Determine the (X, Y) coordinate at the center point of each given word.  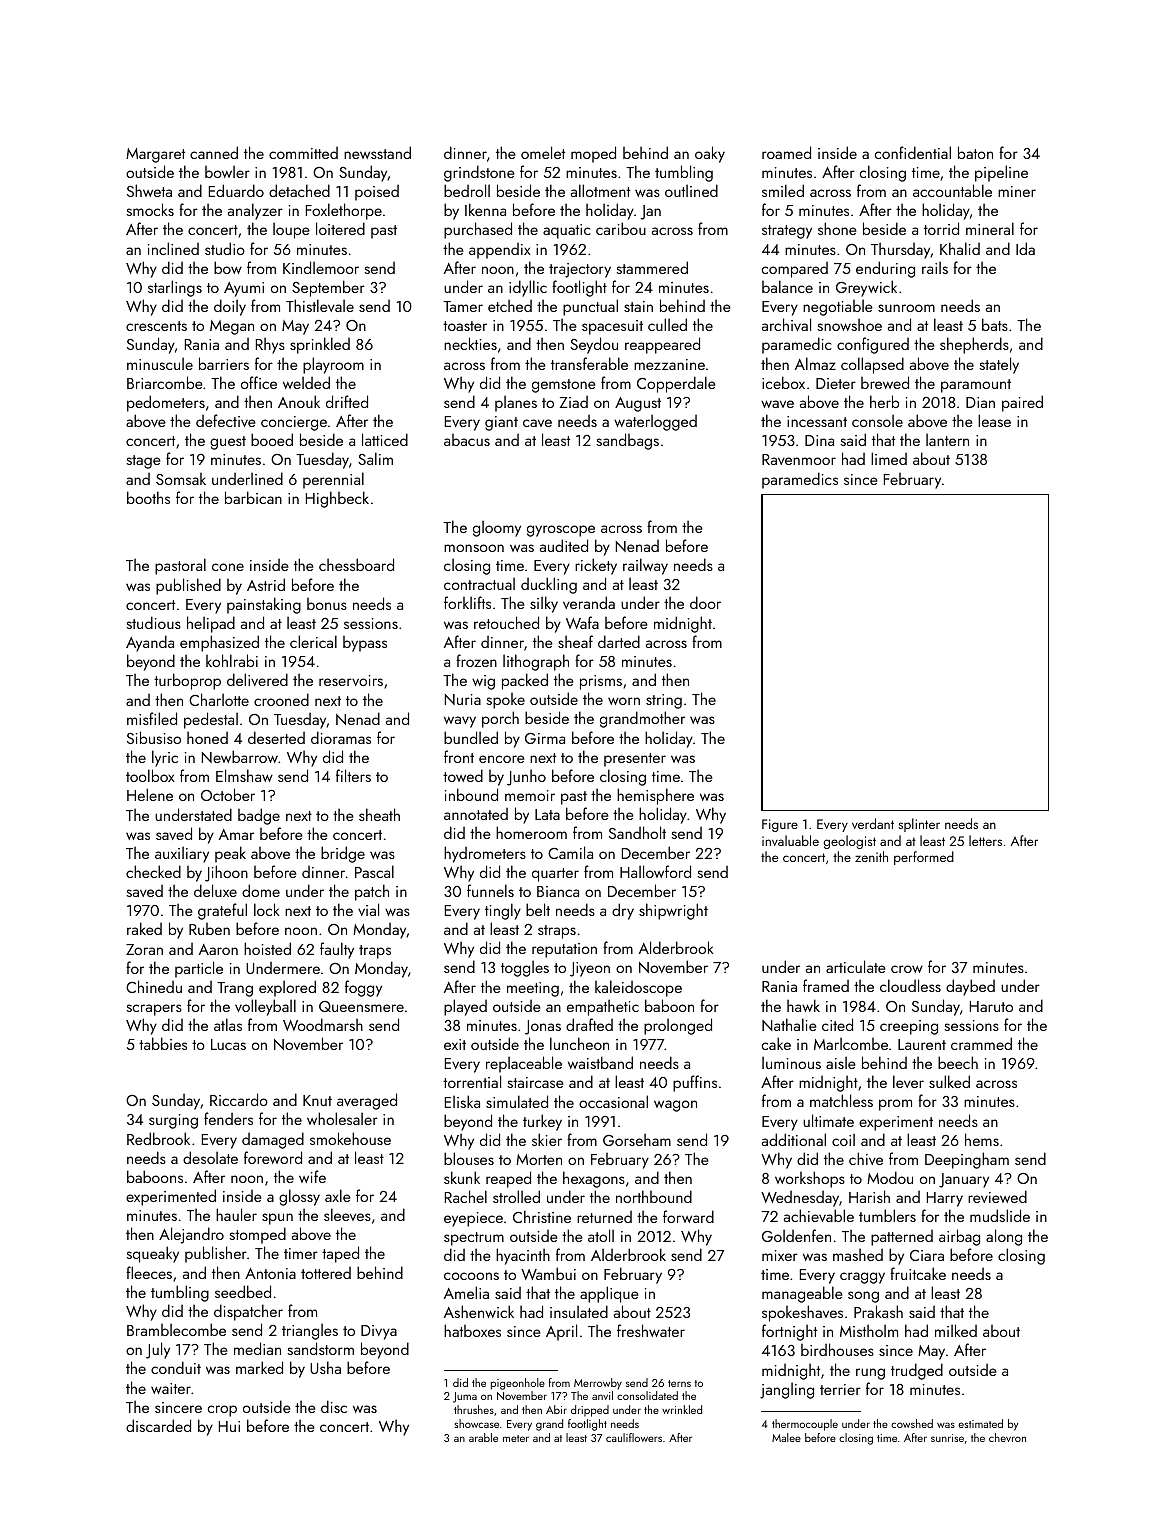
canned (214, 152)
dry (623, 911)
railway (645, 566)
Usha (325, 1367)
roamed (786, 152)
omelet (543, 152)
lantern (947, 439)
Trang (235, 989)
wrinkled (682, 1409)
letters (985, 840)
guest (228, 443)
